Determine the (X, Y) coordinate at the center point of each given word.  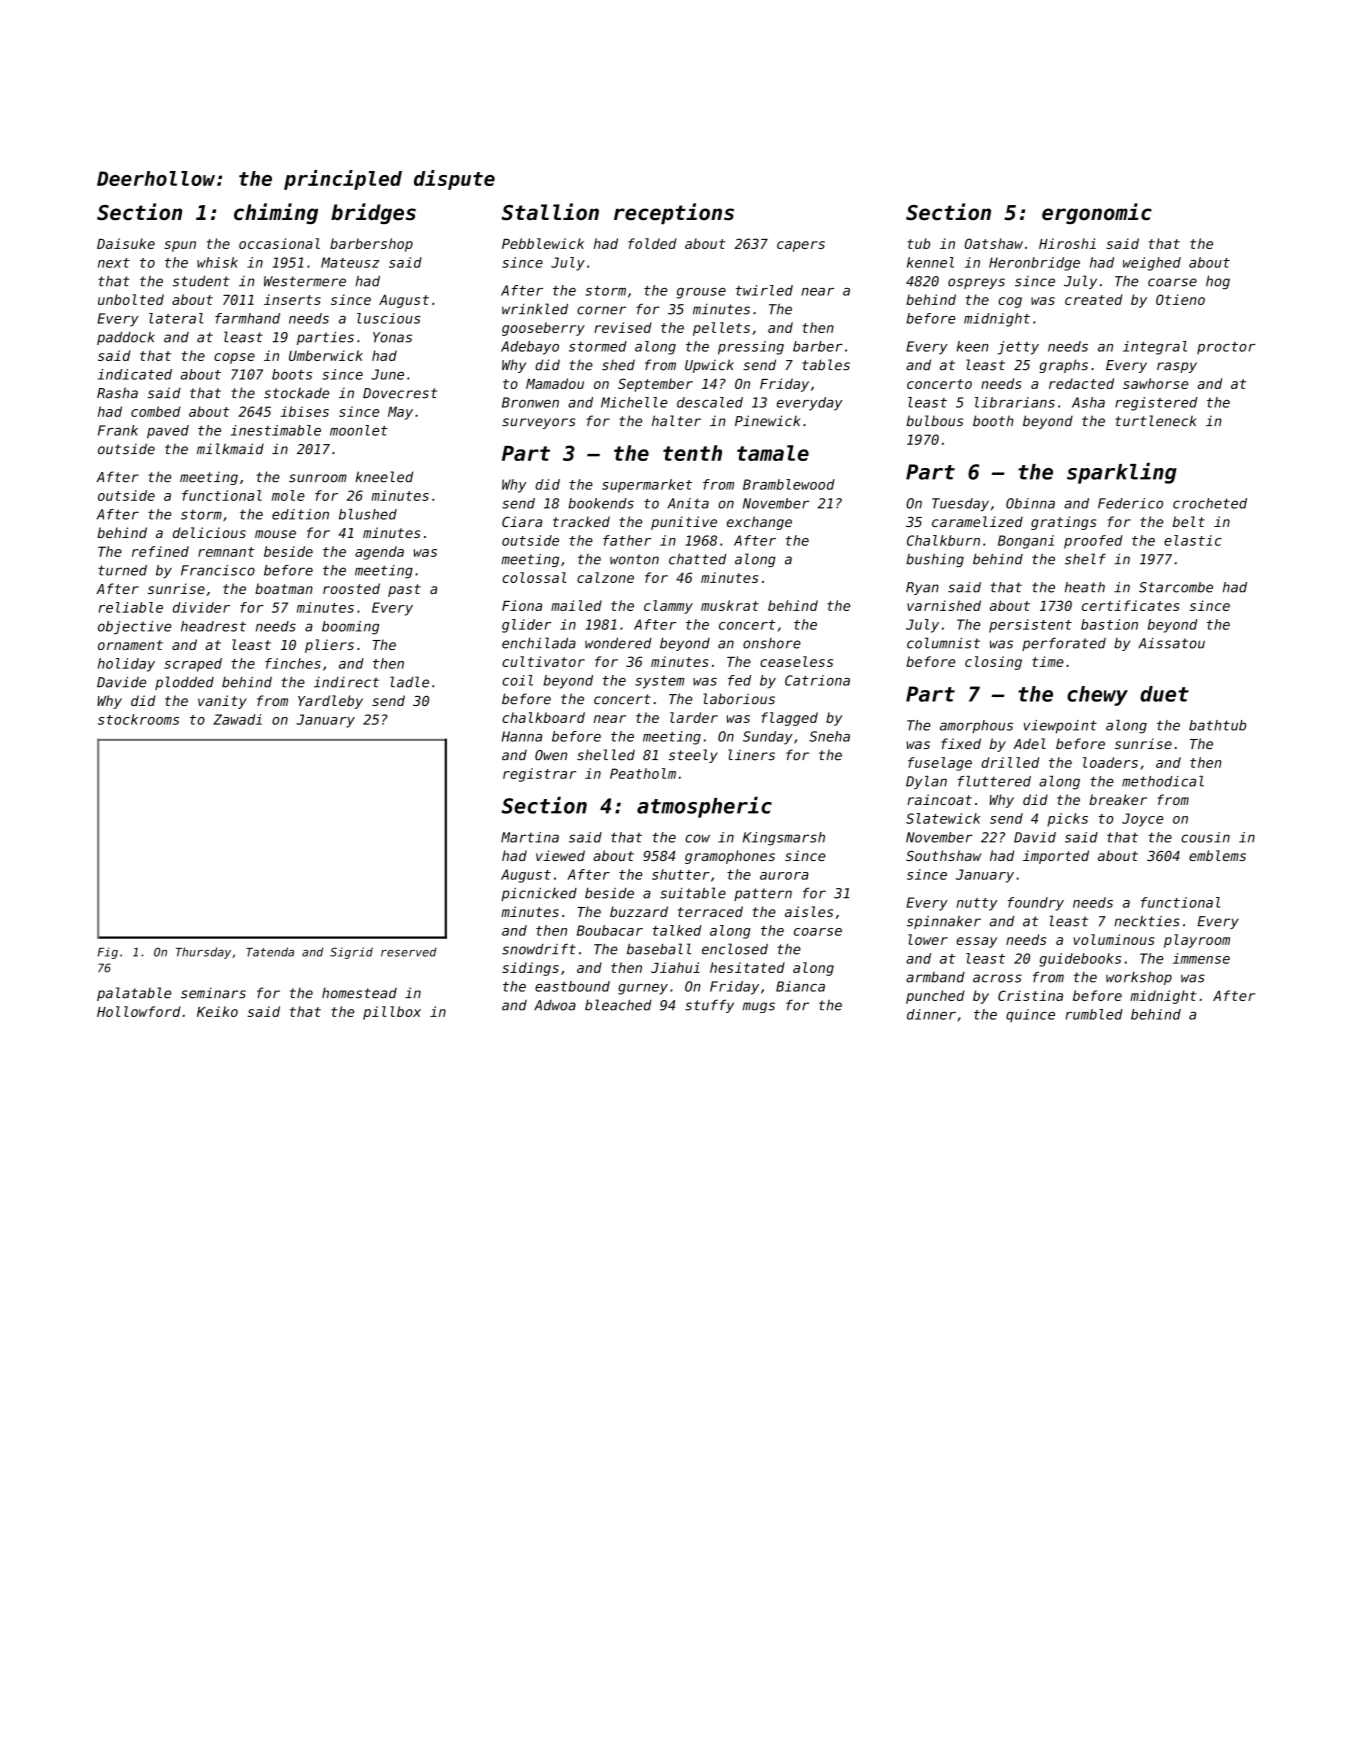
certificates (1131, 605)
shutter (681, 874)
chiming (276, 213)
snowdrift (539, 949)
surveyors (539, 423)
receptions (674, 214)
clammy (668, 607)
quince (1030, 1015)
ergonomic (1097, 213)
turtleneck (1156, 421)
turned (122, 570)
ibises (304, 411)
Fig (108, 953)
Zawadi (237, 719)
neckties (1147, 921)
